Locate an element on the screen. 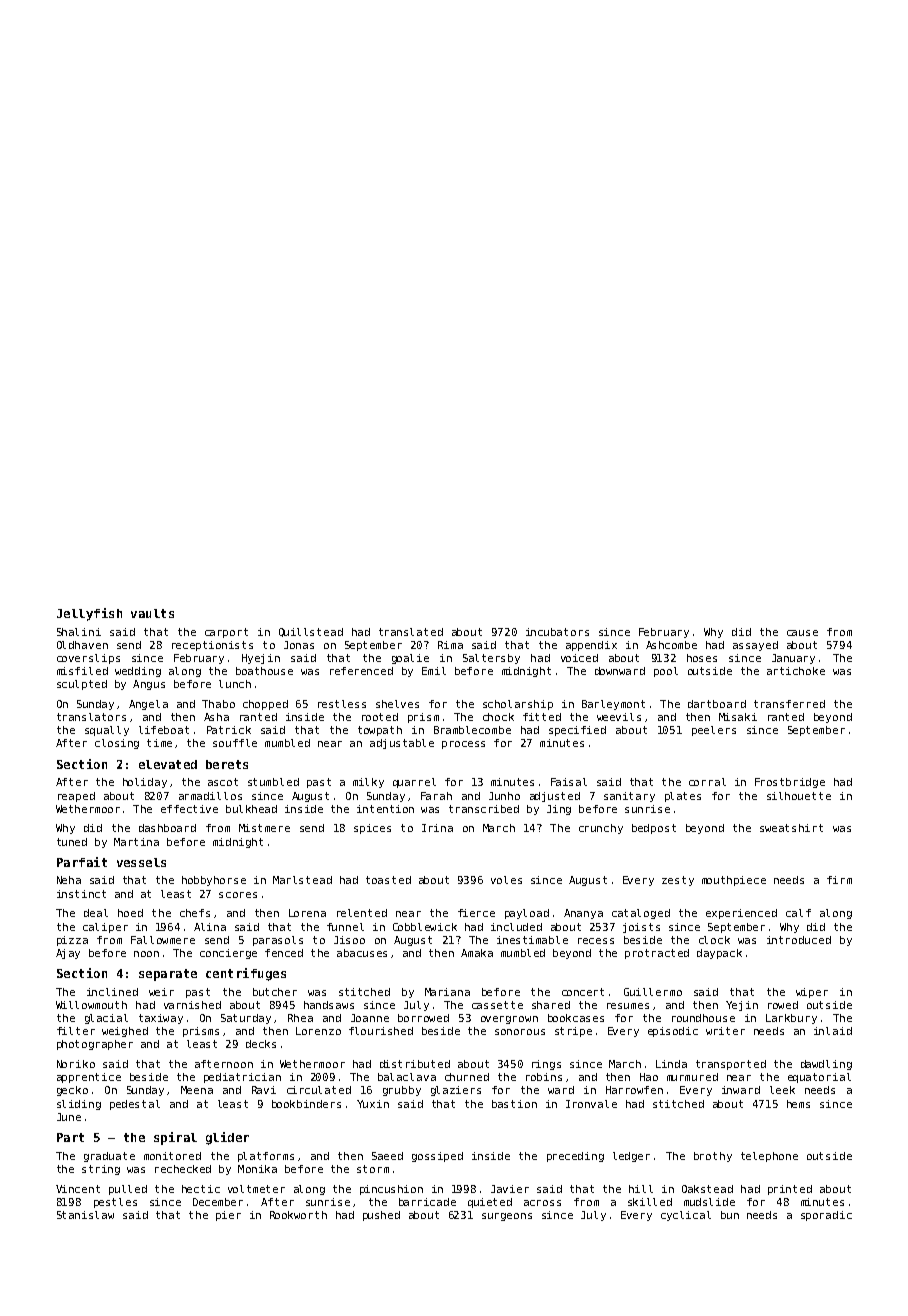 The image size is (908, 1316). pier is located at coordinates (228, 1216).
